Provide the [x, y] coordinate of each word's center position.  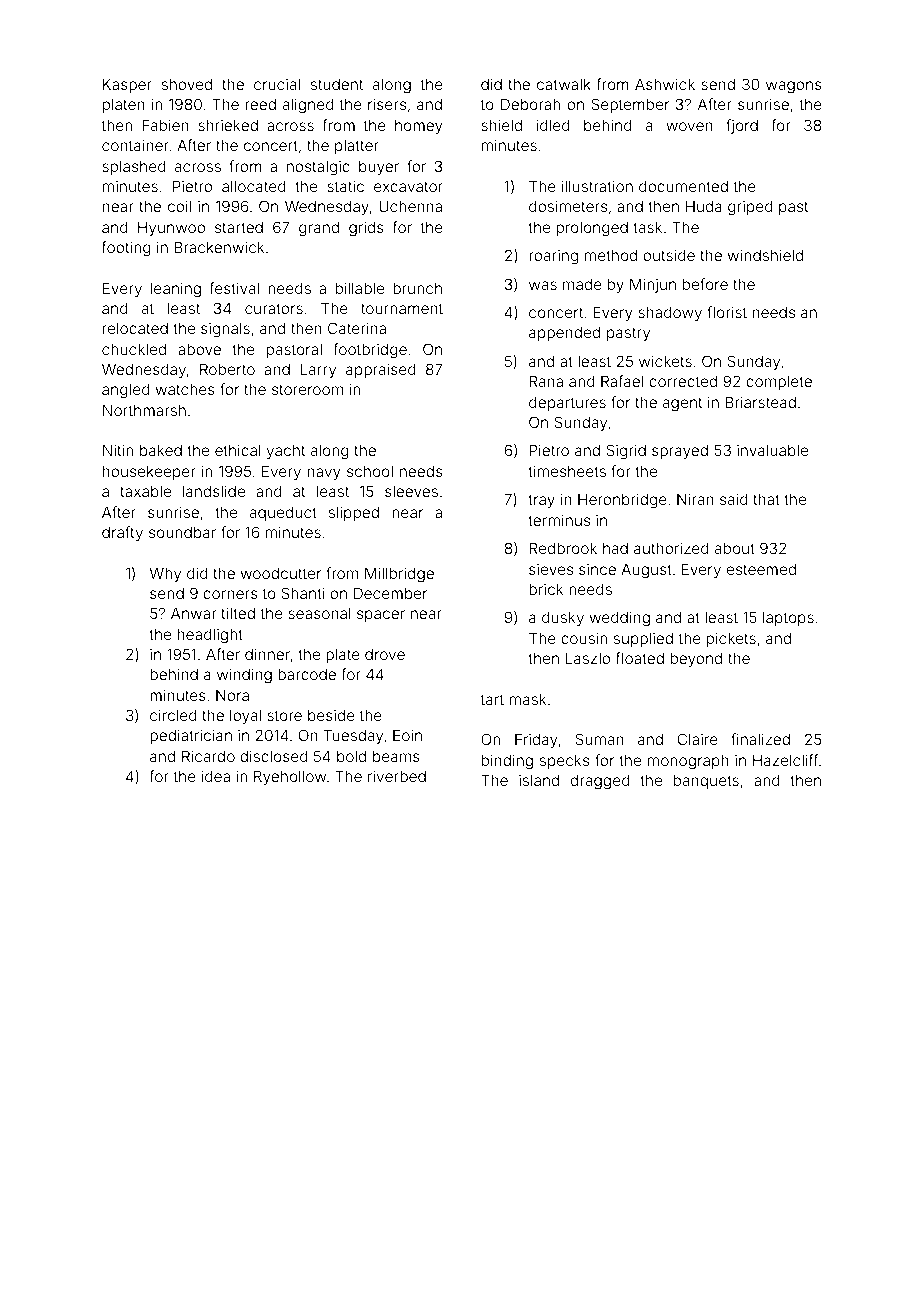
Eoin [407, 735]
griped [750, 208]
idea [215, 776]
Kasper [127, 85]
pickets [731, 639]
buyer [379, 168]
